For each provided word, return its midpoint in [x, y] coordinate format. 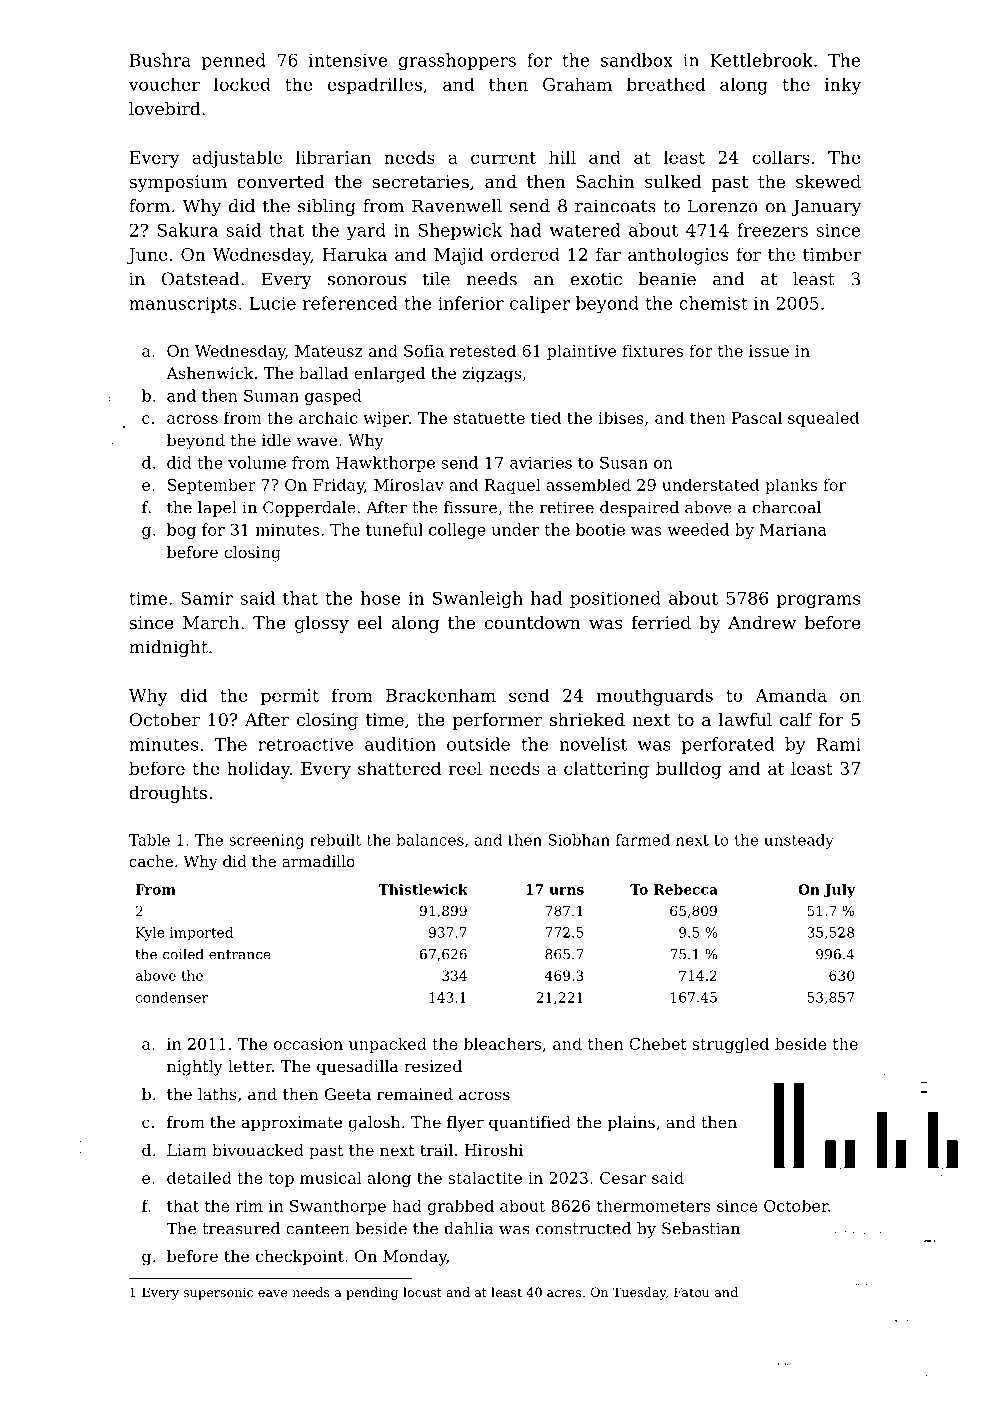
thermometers [654, 1205]
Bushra [160, 60]
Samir [207, 598]
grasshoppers [457, 61]
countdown [533, 622]
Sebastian [701, 1228]
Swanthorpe [338, 1207]
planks [791, 486]
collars [781, 157]
